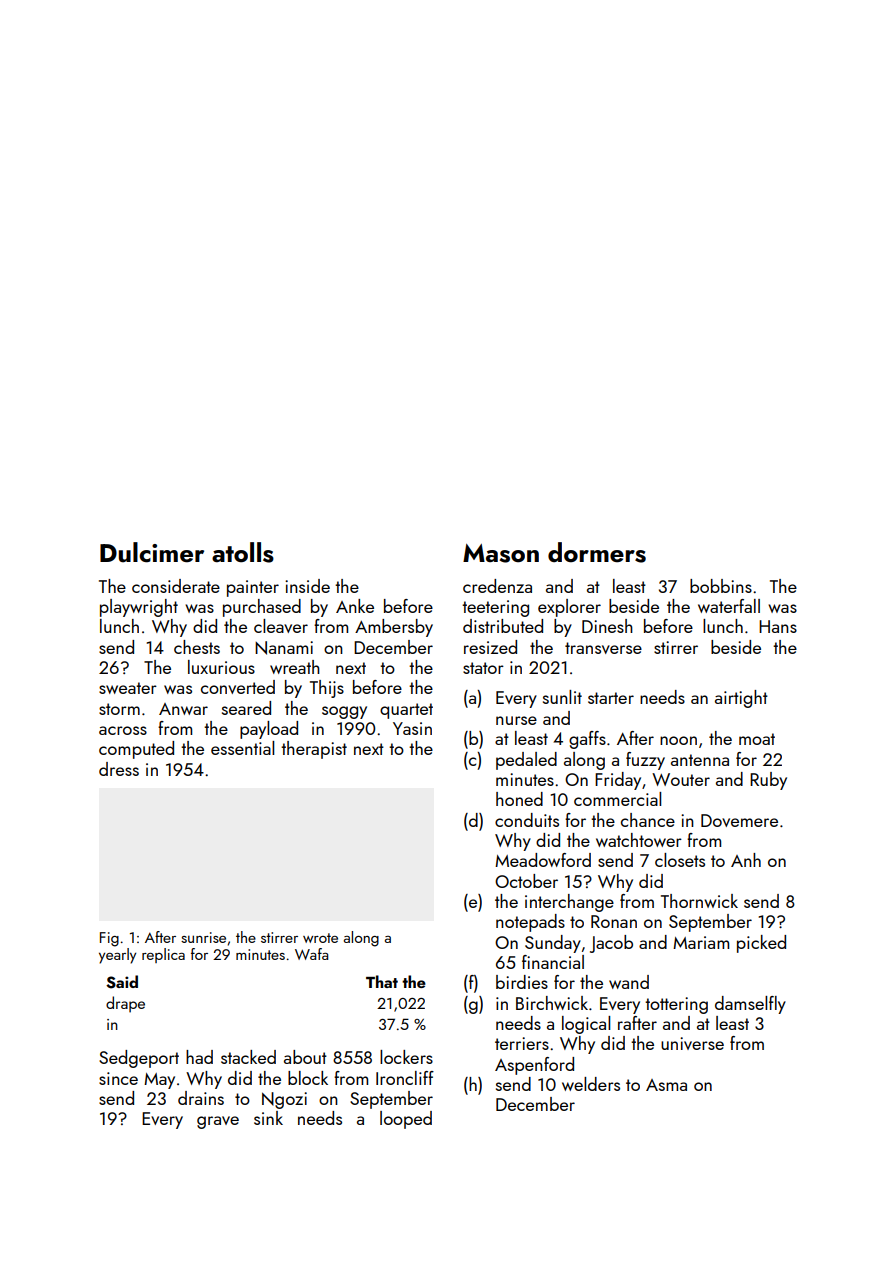  I want to click on stator, so click(483, 668).
